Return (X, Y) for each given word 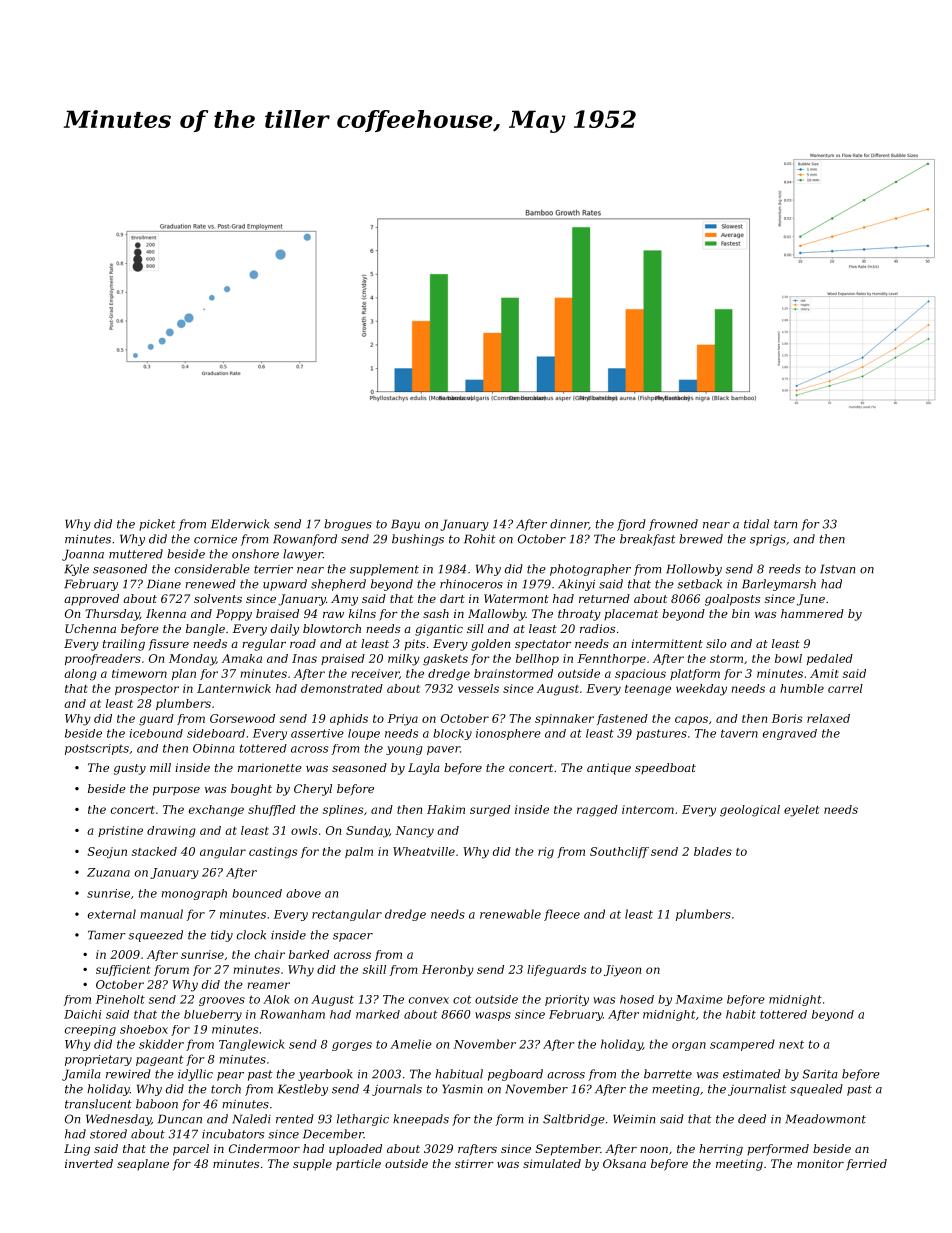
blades (713, 851)
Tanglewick (252, 1045)
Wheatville (424, 851)
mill (160, 767)
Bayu (405, 525)
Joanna (83, 555)
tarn (785, 524)
